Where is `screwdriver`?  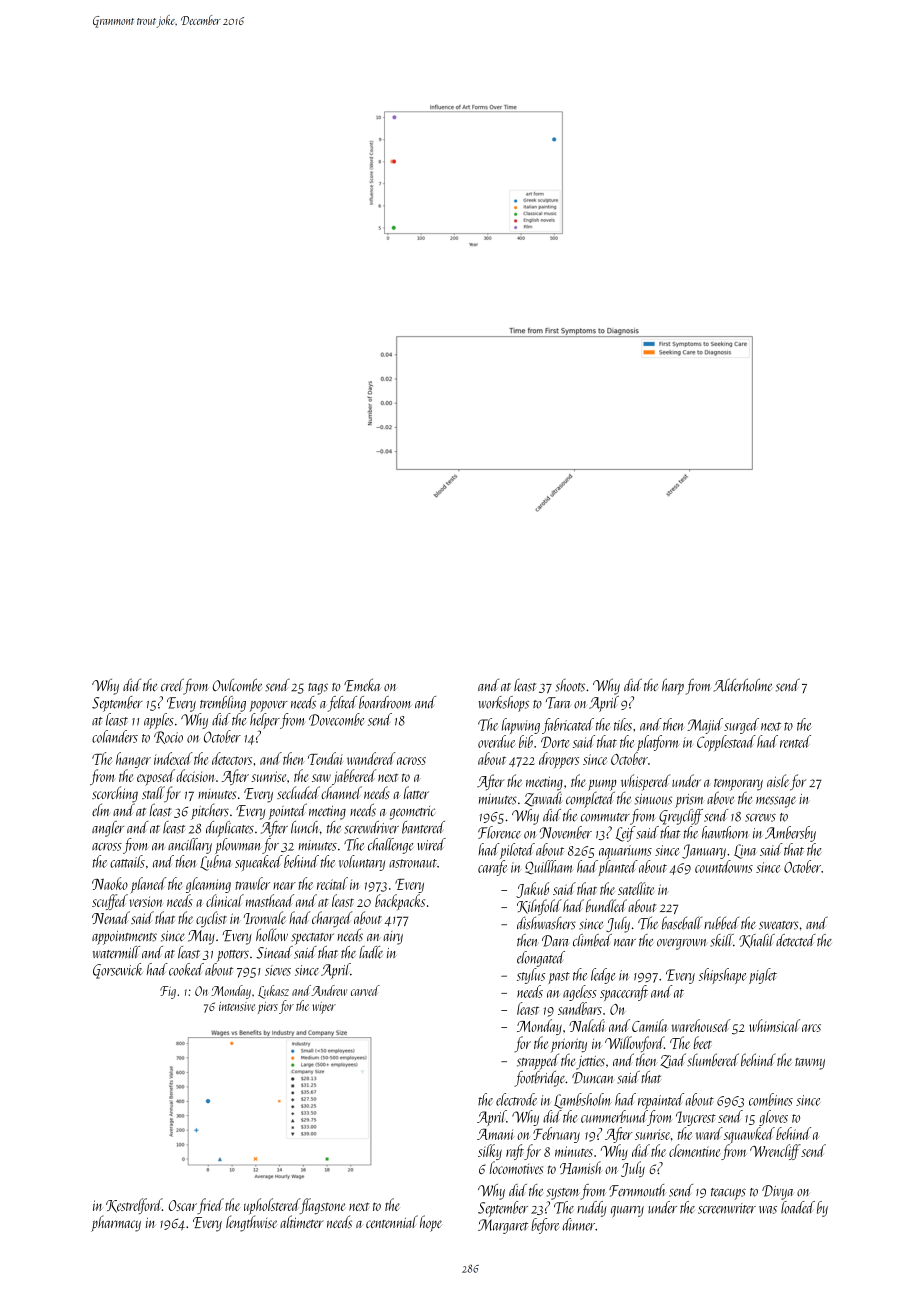 screwdriver is located at coordinates (371, 827).
